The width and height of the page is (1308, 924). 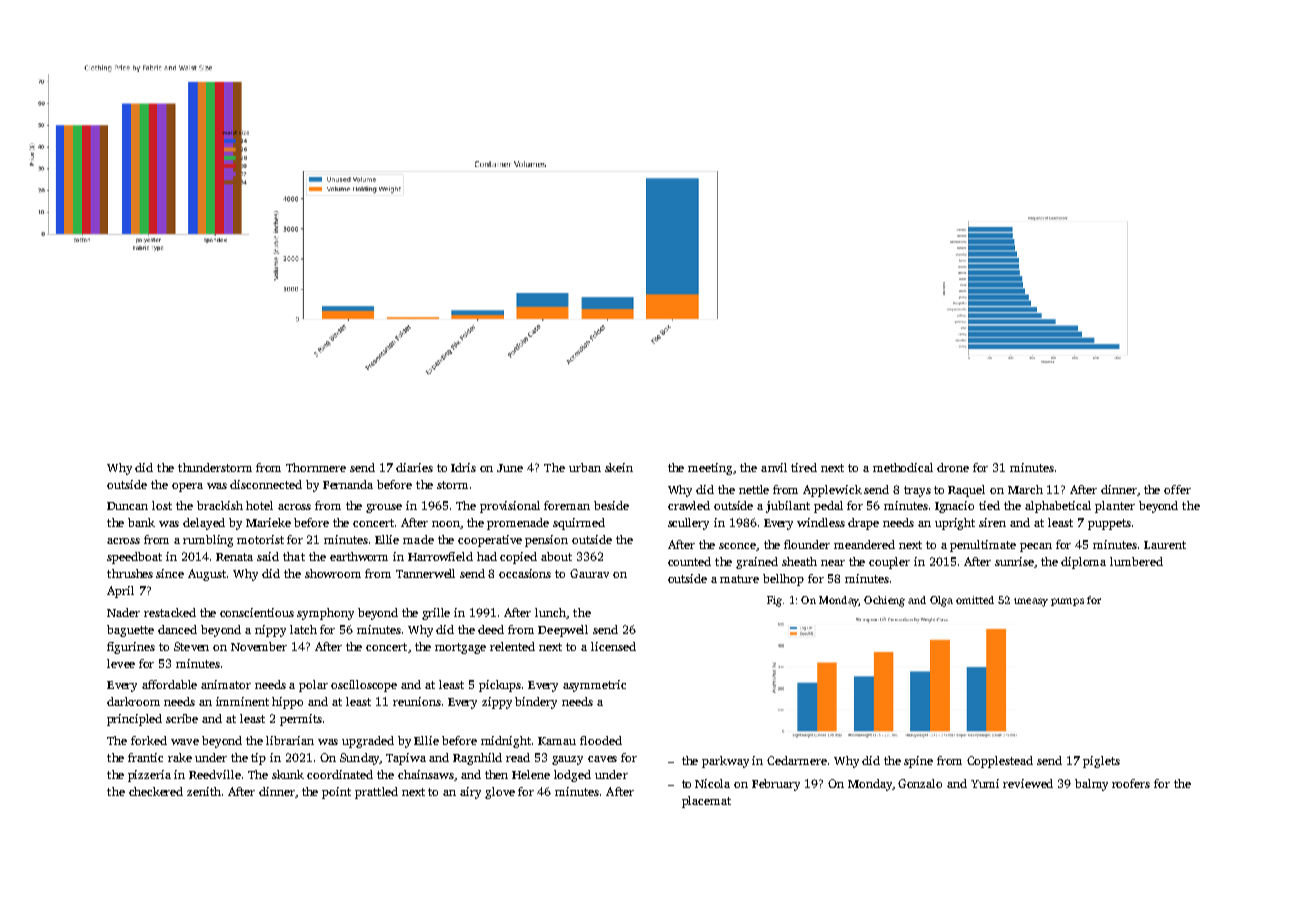 What do you see at coordinates (436, 614) in the page?
I see `grille` at bounding box center [436, 614].
